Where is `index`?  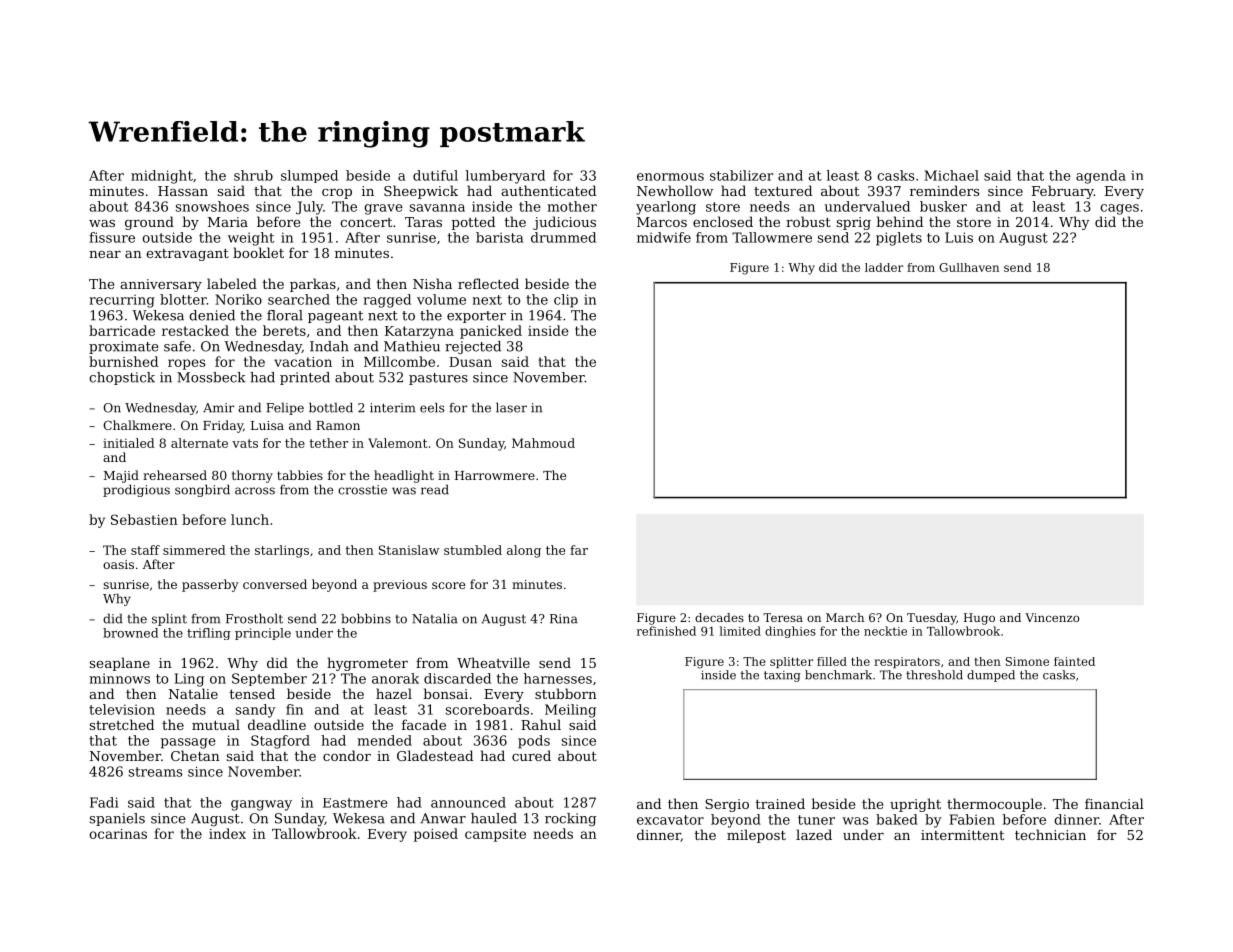
index is located at coordinates (227, 833).
